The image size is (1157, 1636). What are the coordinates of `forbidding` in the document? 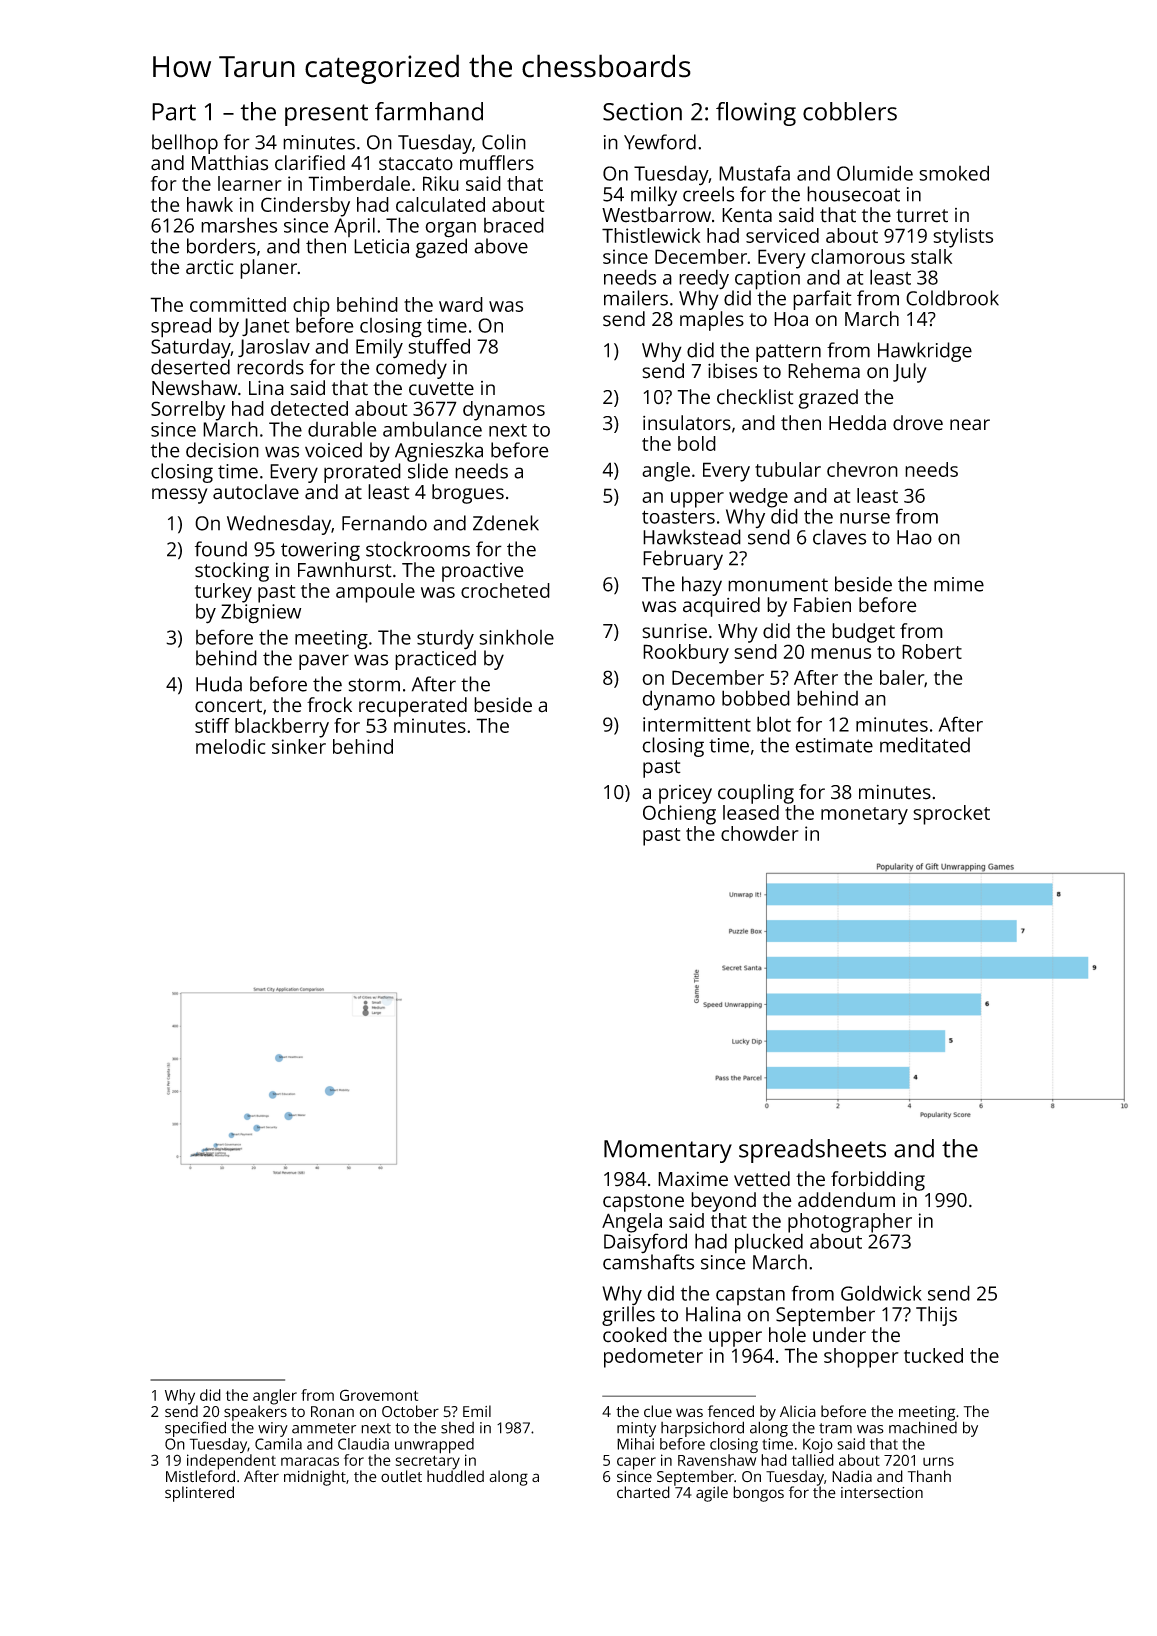 It's located at (878, 1181).
